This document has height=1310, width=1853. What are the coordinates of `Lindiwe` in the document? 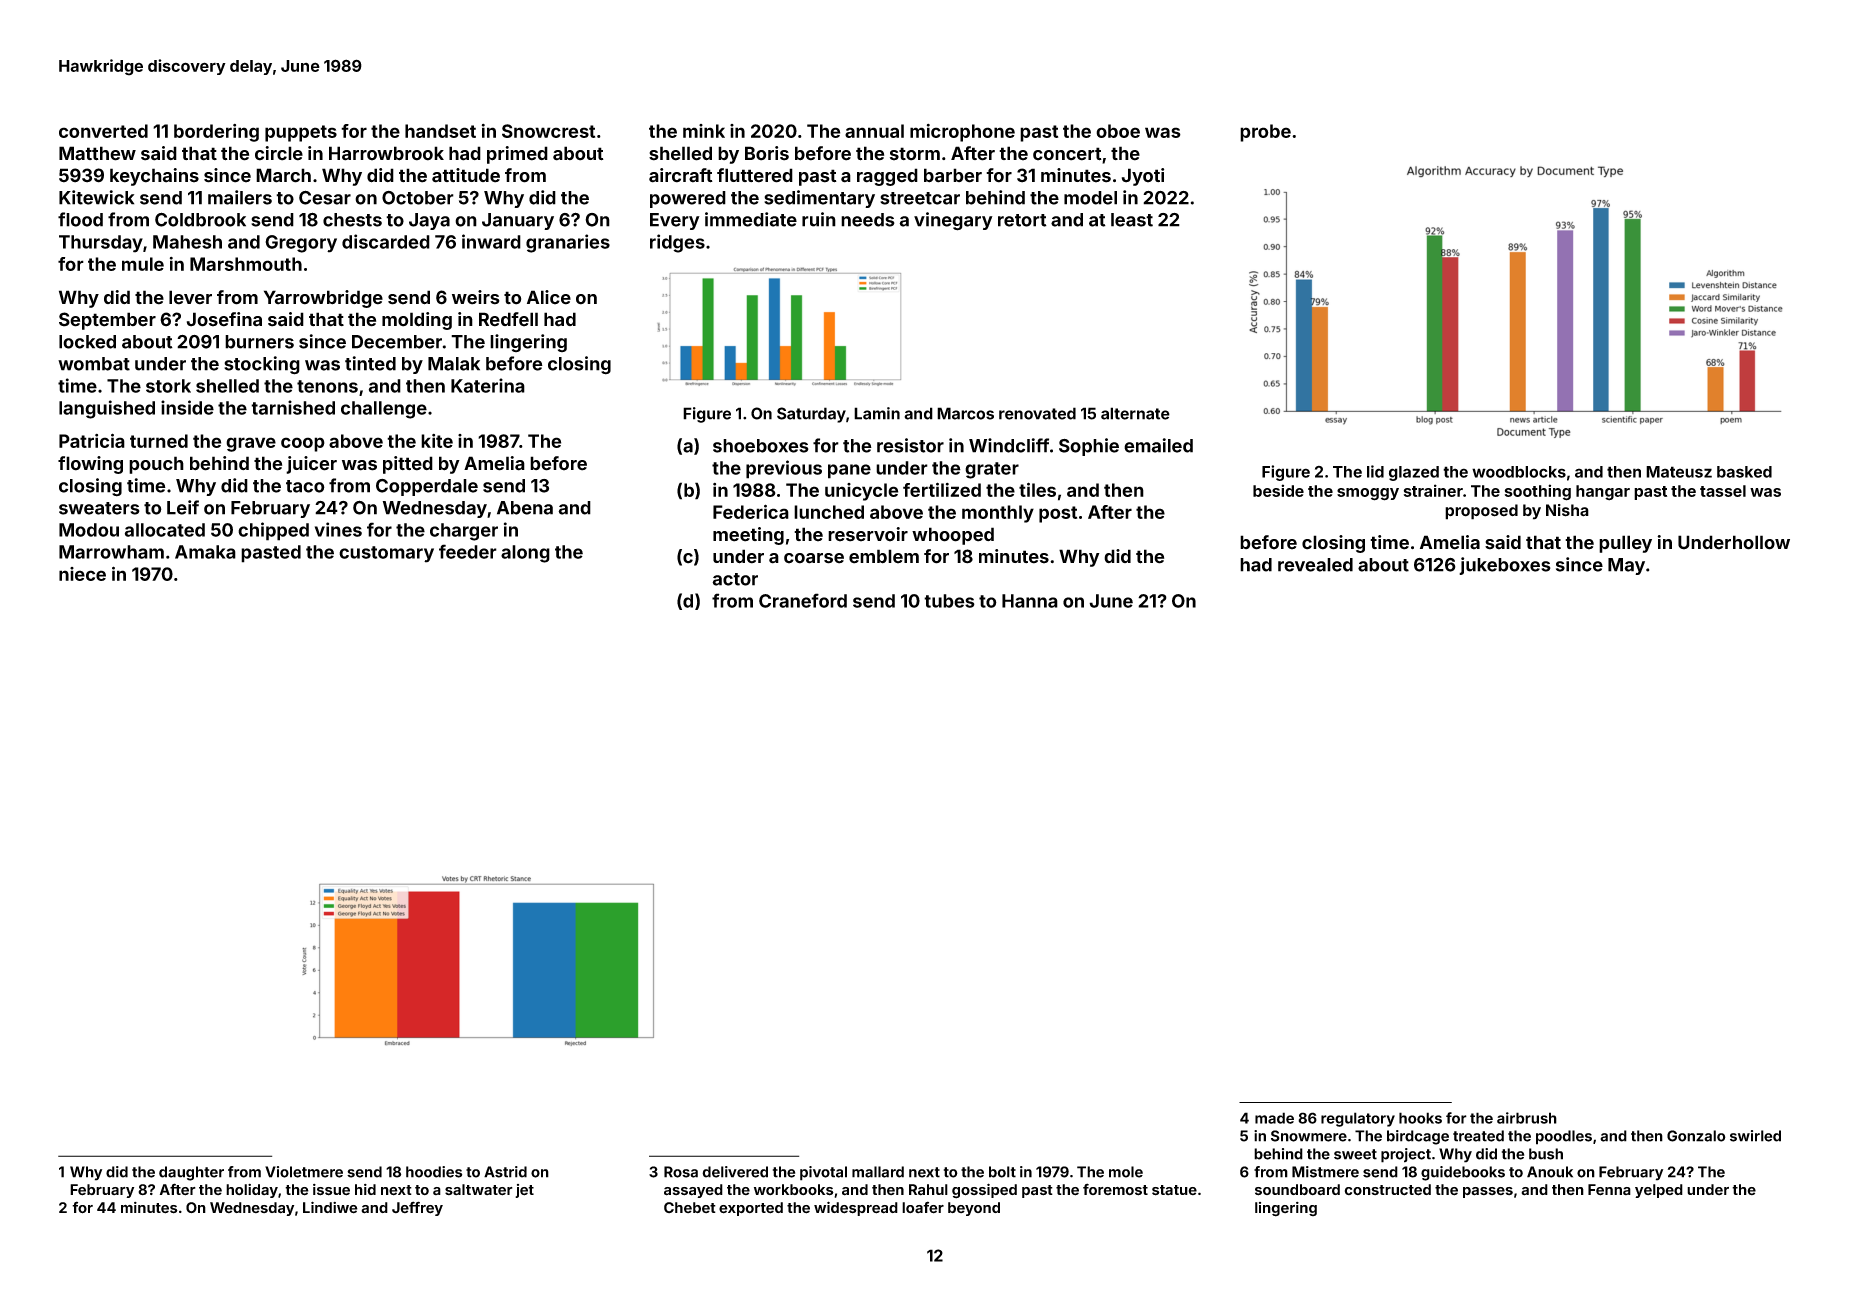 It's located at (330, 1207).
